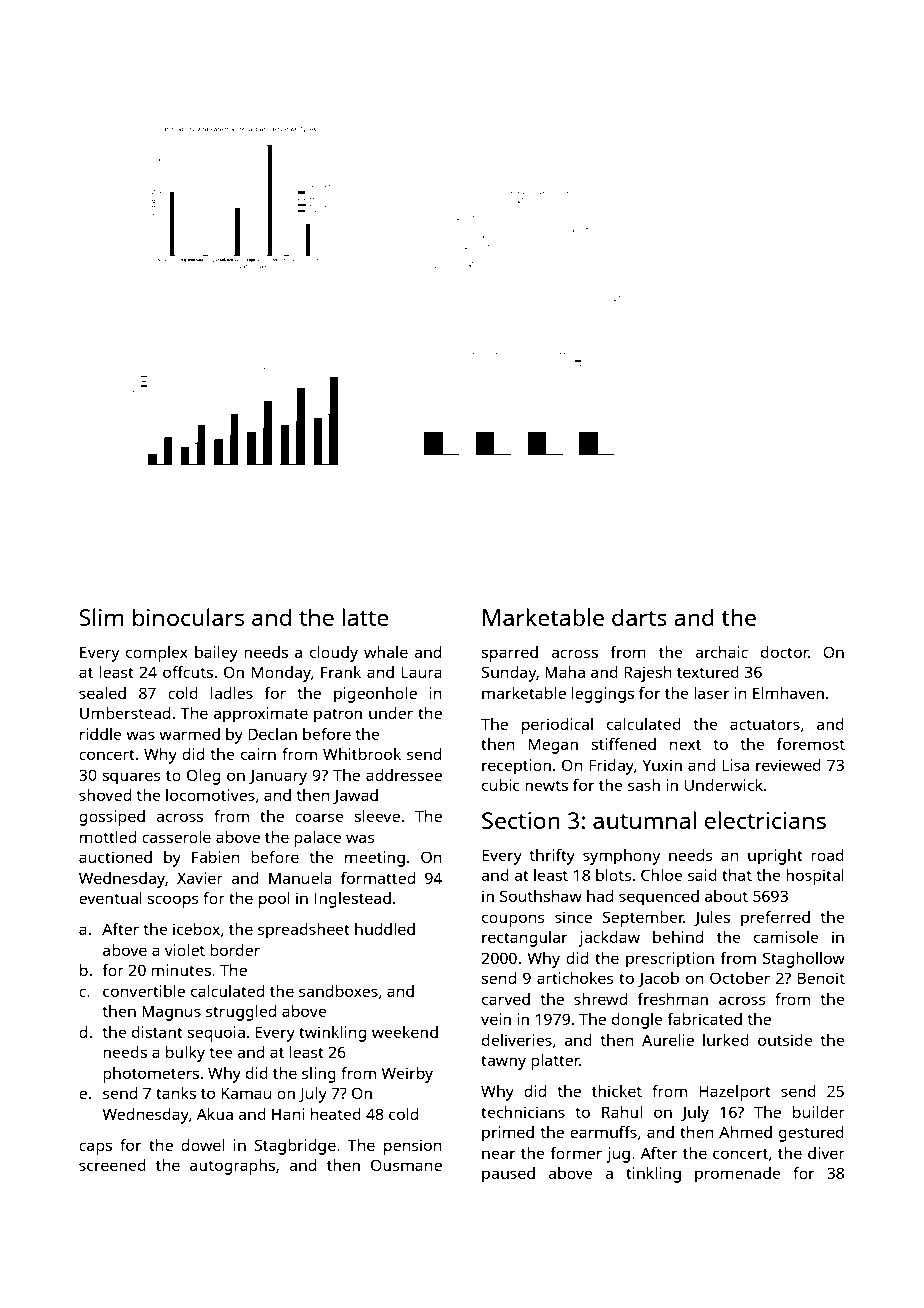 The height and width of the page is (1308, 924). Describe the element at coordinates (353, 900) in the page. I see `Inglestead` at that location.
